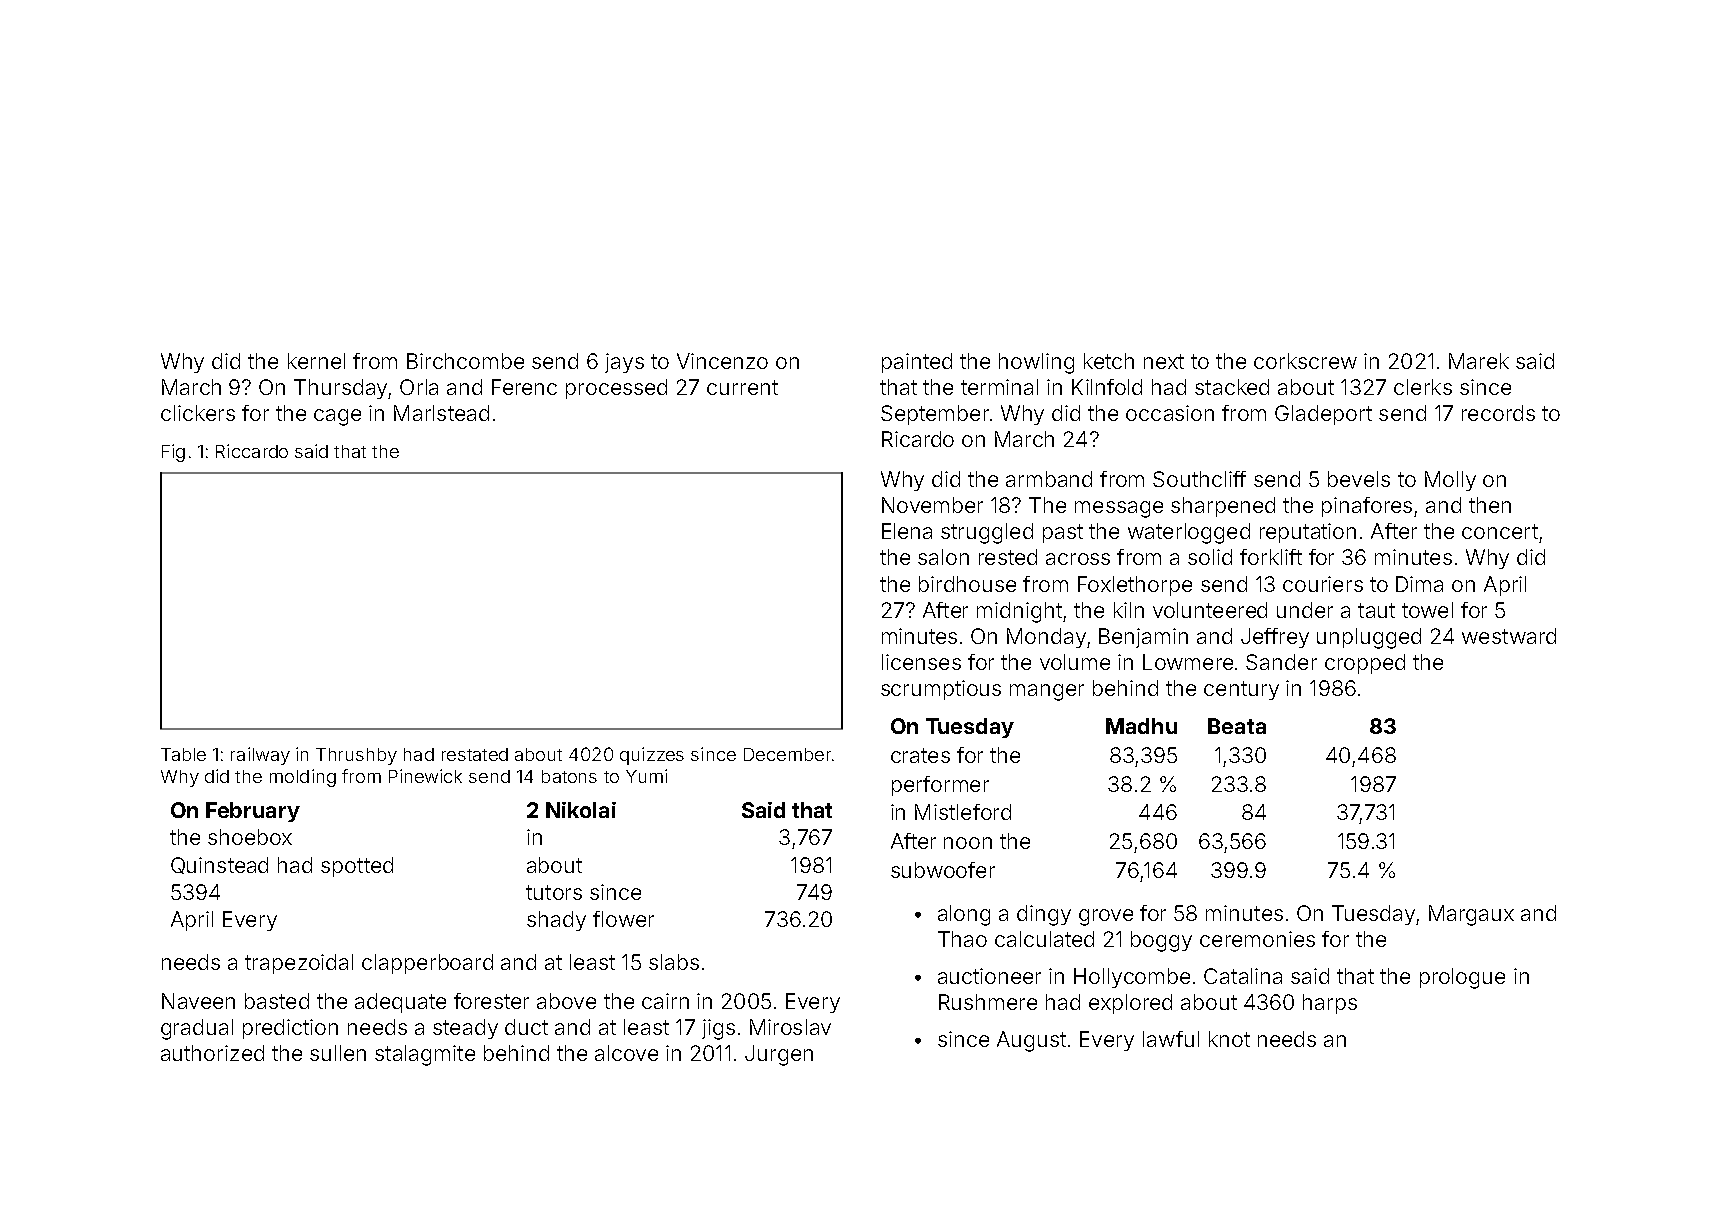 This image has height=1218, width=1723. Describe the element at coordinates (356, 756) in the image. I see `Thrushby` at that location.
